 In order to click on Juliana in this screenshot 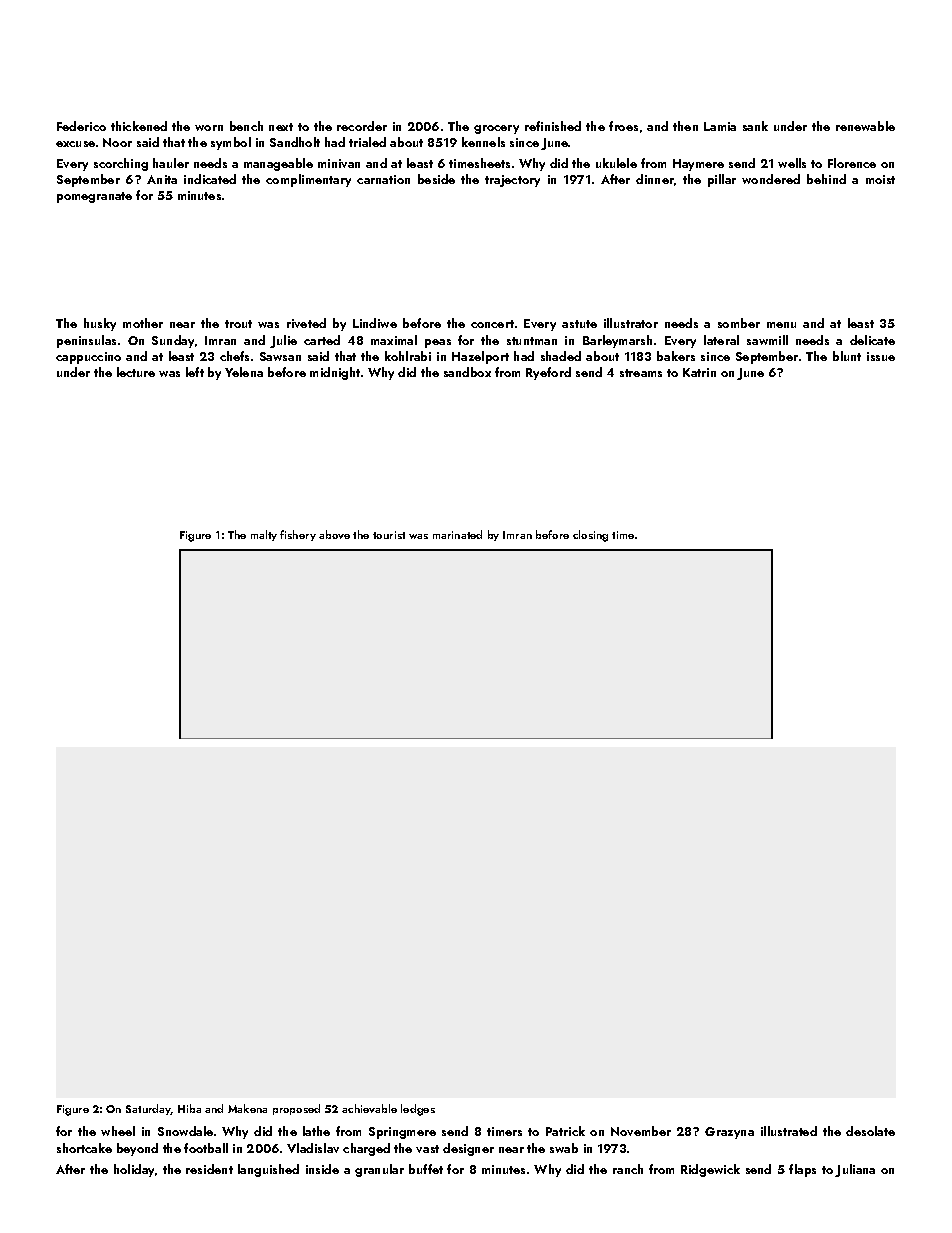, I will do `click(855, 1170)`.
